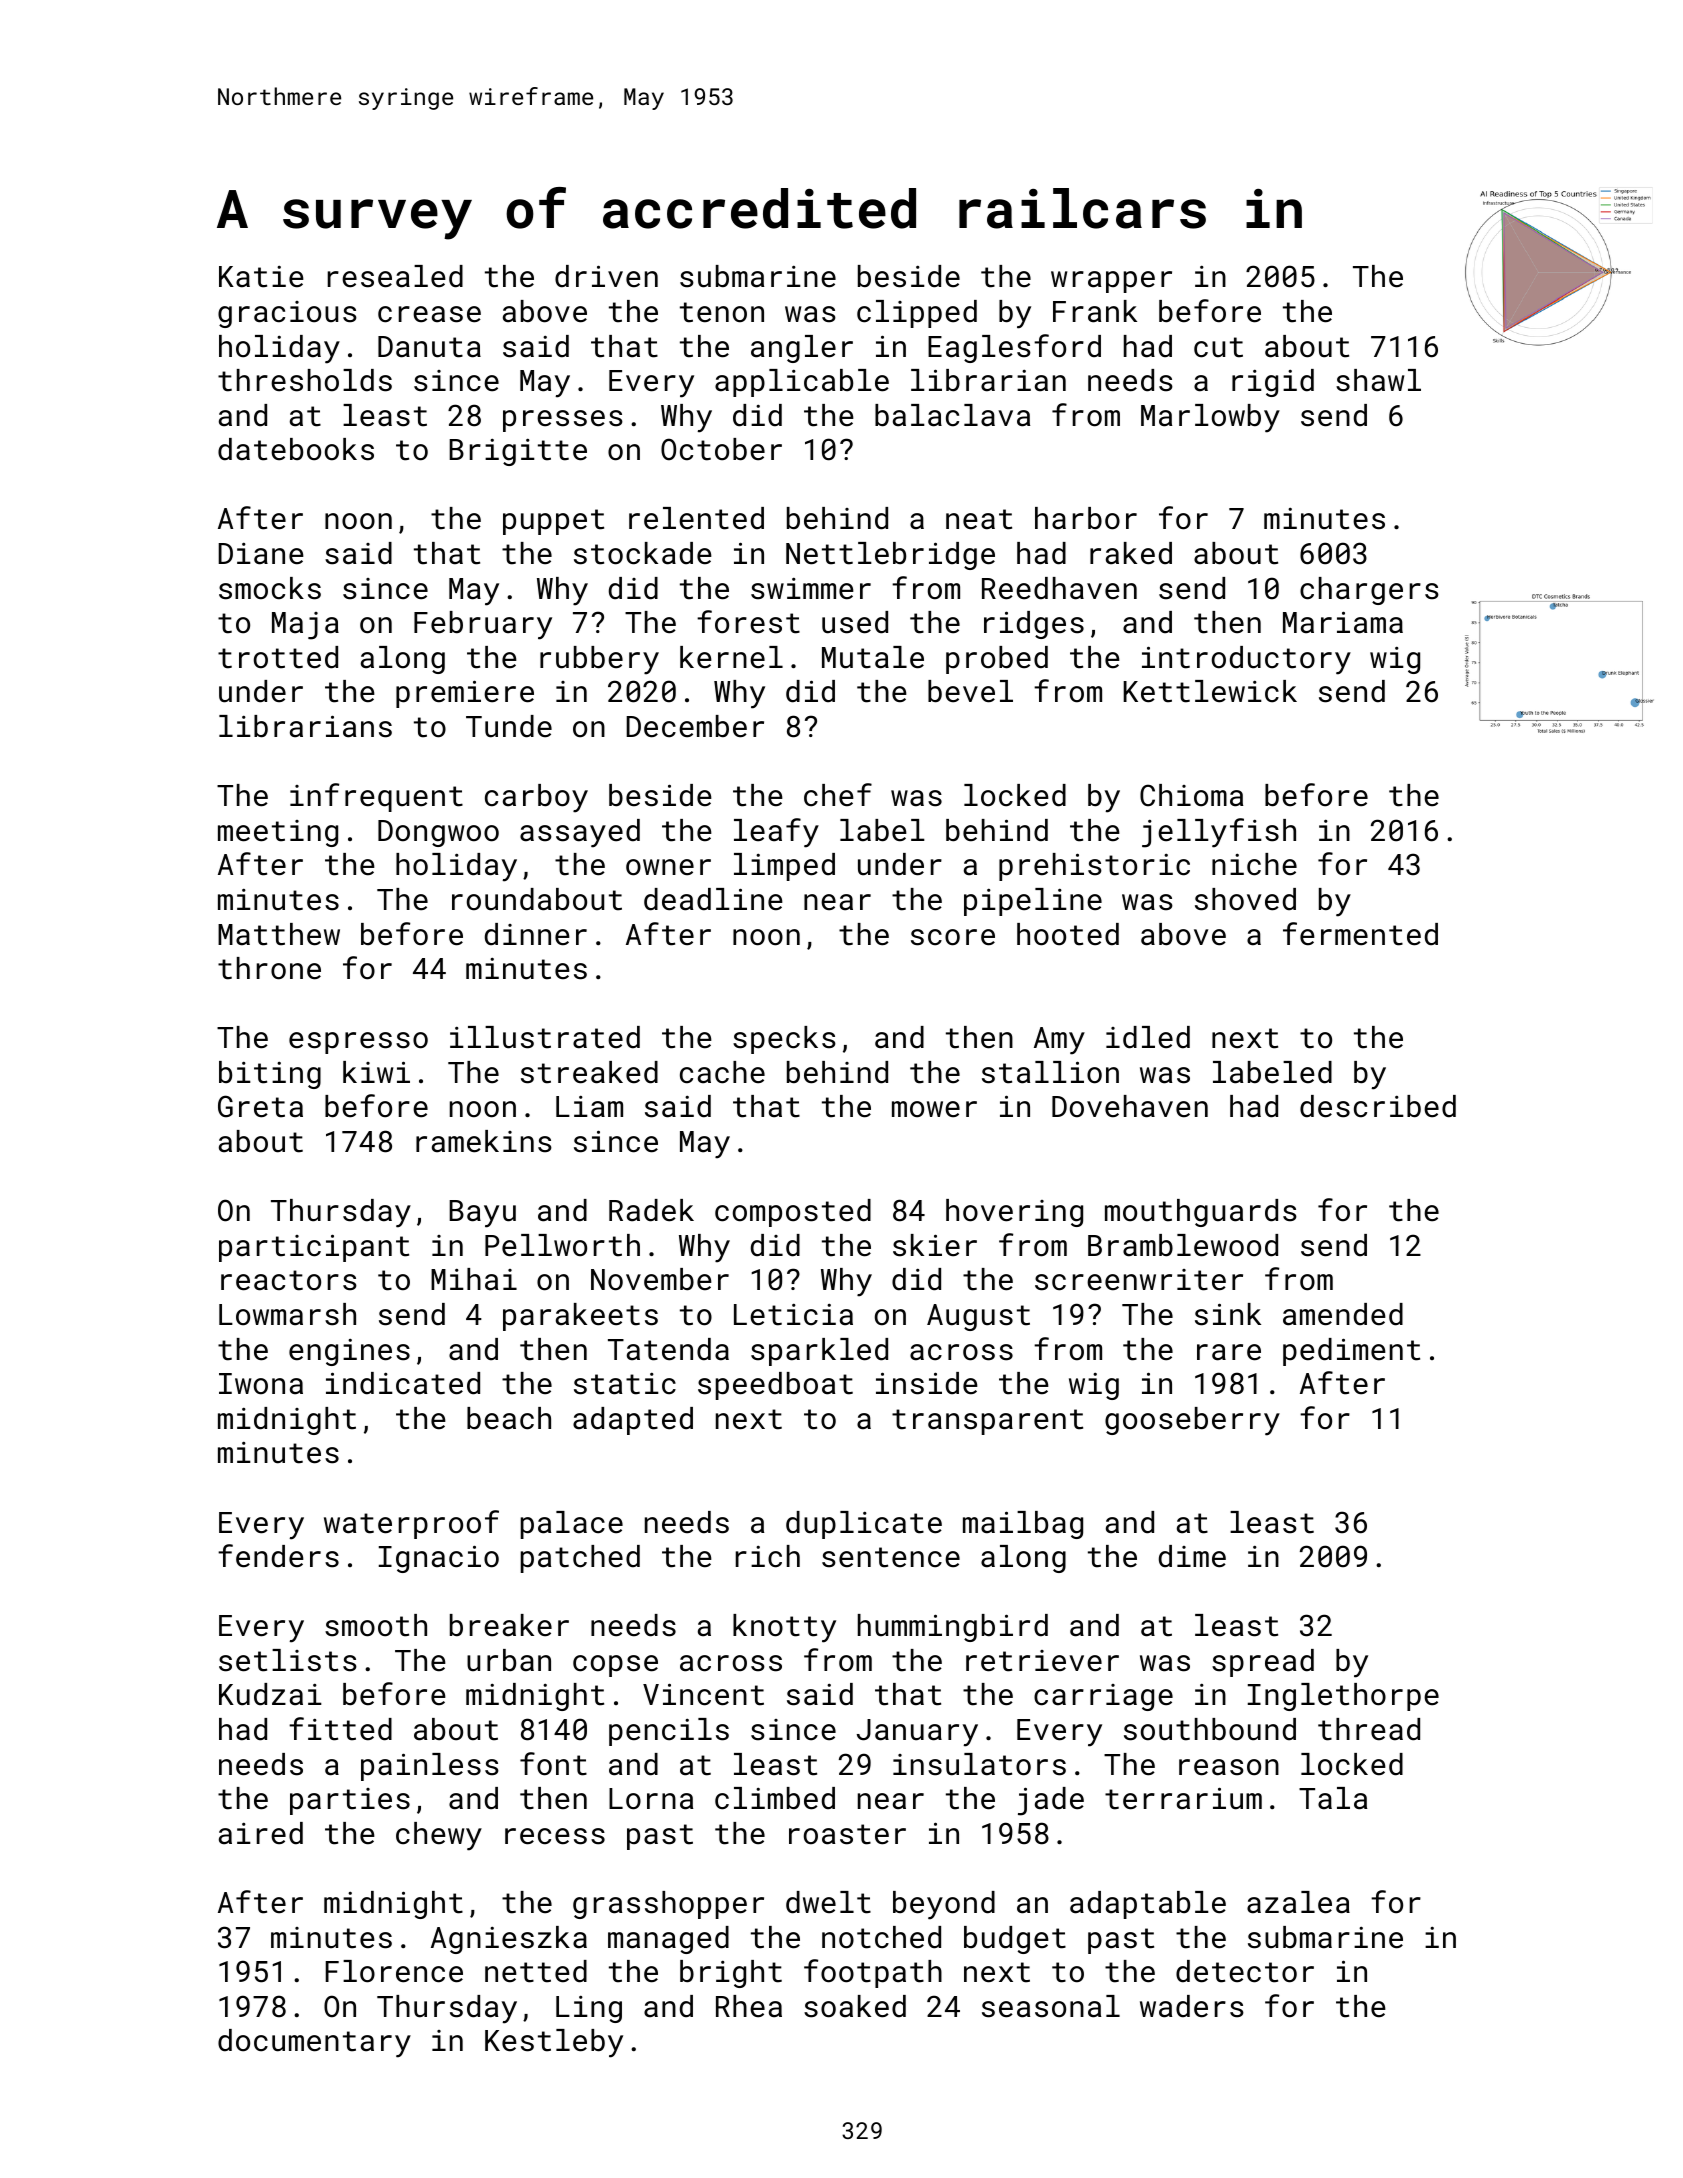 This screenshot has width=1683, height=2178. I want to click on static, so click(625, 1384).
